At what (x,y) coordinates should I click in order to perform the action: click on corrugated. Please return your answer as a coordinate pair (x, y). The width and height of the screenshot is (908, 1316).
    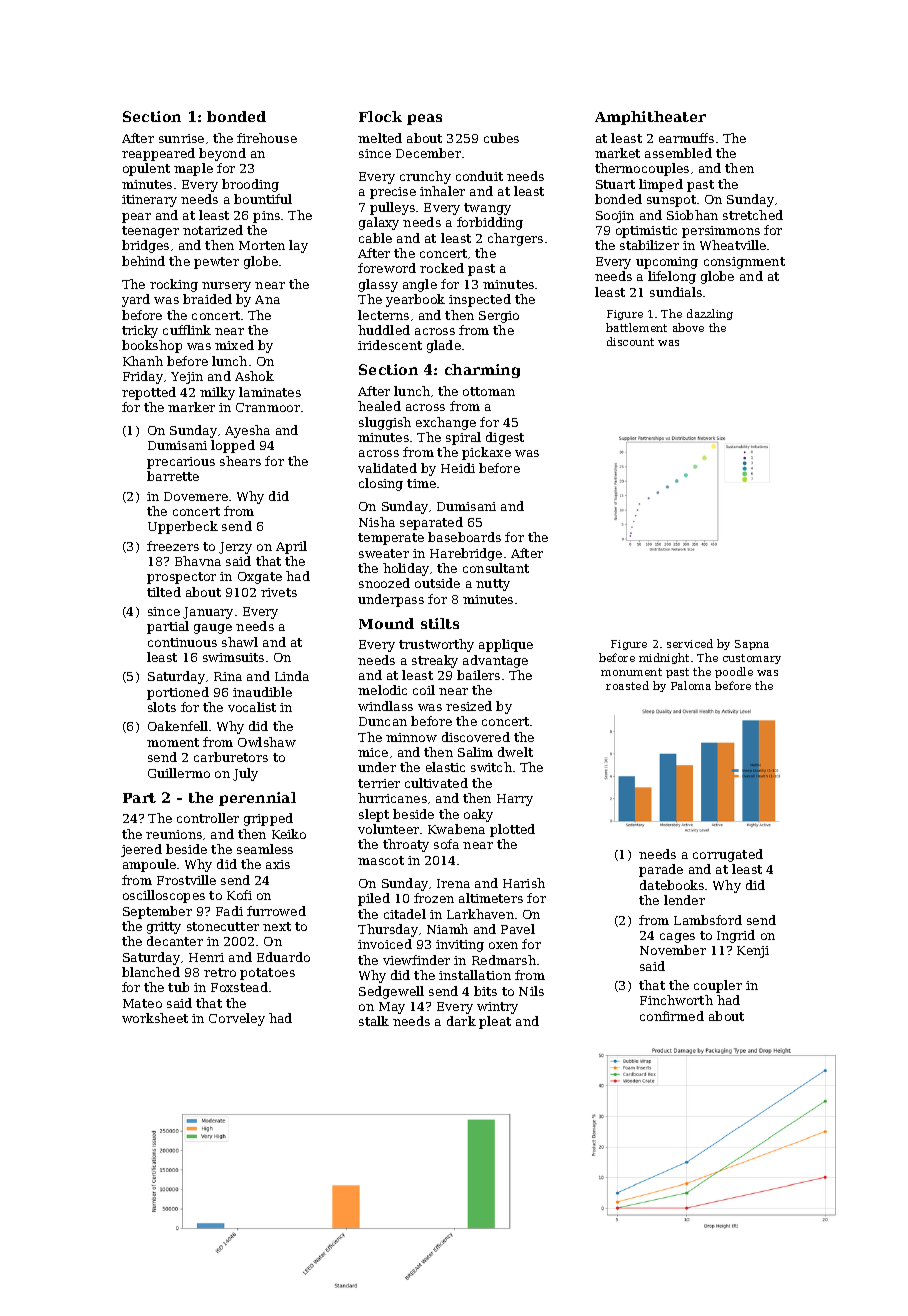
    Looking at the image, I should click on (728, 855).
